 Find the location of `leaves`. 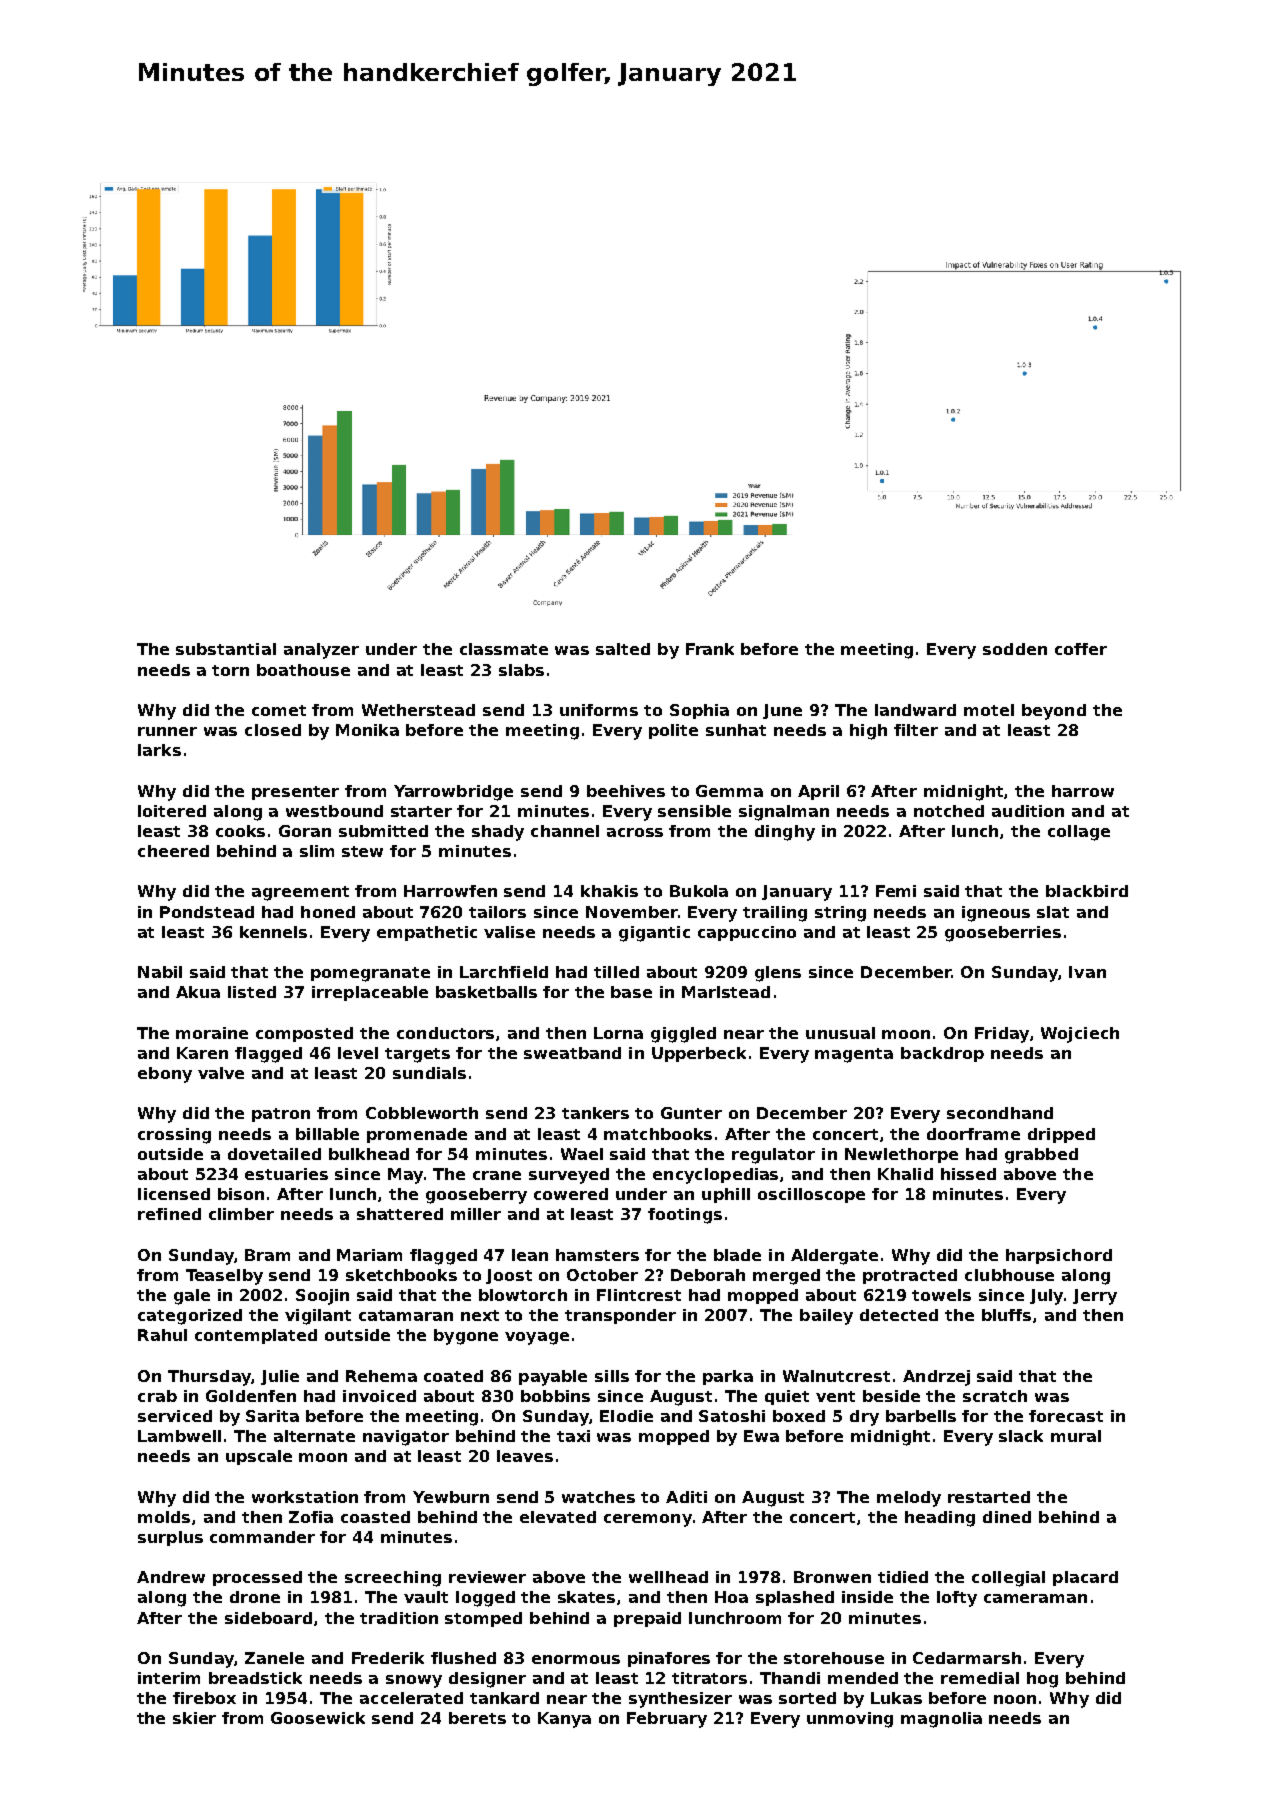

leaves is located at coordinates (525, 1456).
